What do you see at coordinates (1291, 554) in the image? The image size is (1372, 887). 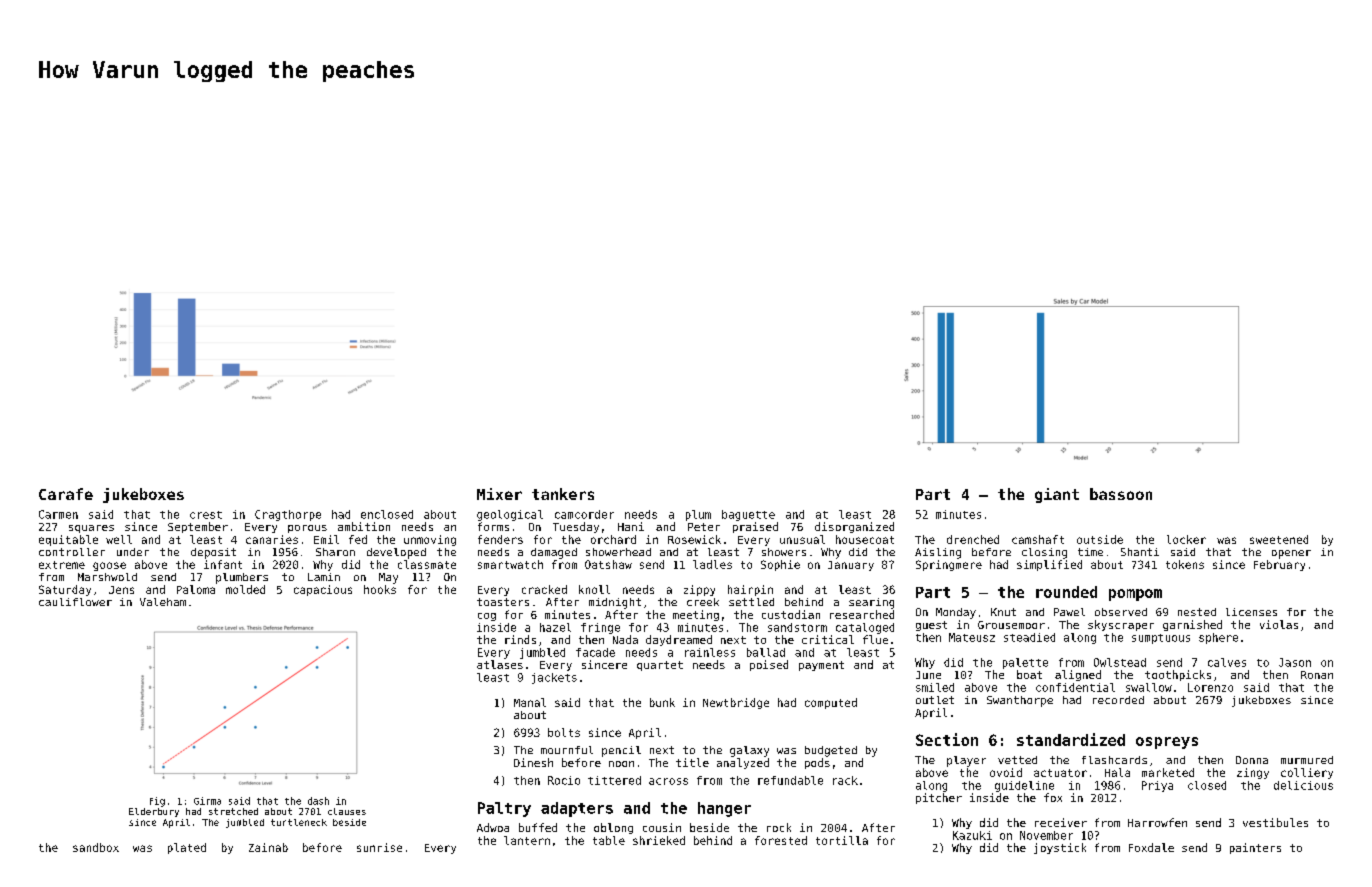 I see `opener` at bounding box center [1291, 554].
